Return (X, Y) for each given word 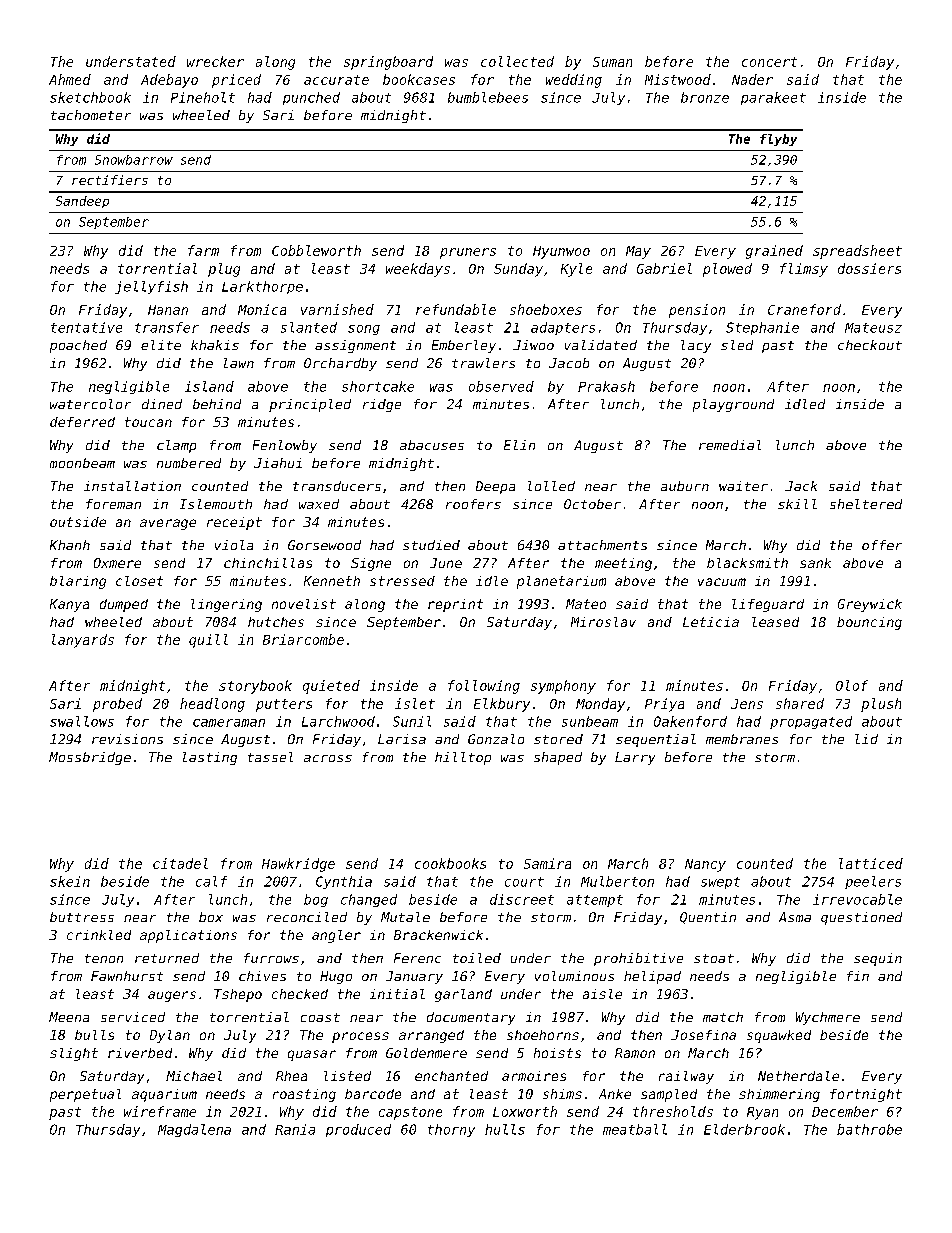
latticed (871, 863)
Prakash (606, 386)
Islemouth (216, 504)
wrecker (215, 61)
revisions (127, 739)
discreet (522, 899)
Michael (194, 1076)
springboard (388, 63)
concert (769, 62)
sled (737, 345)
